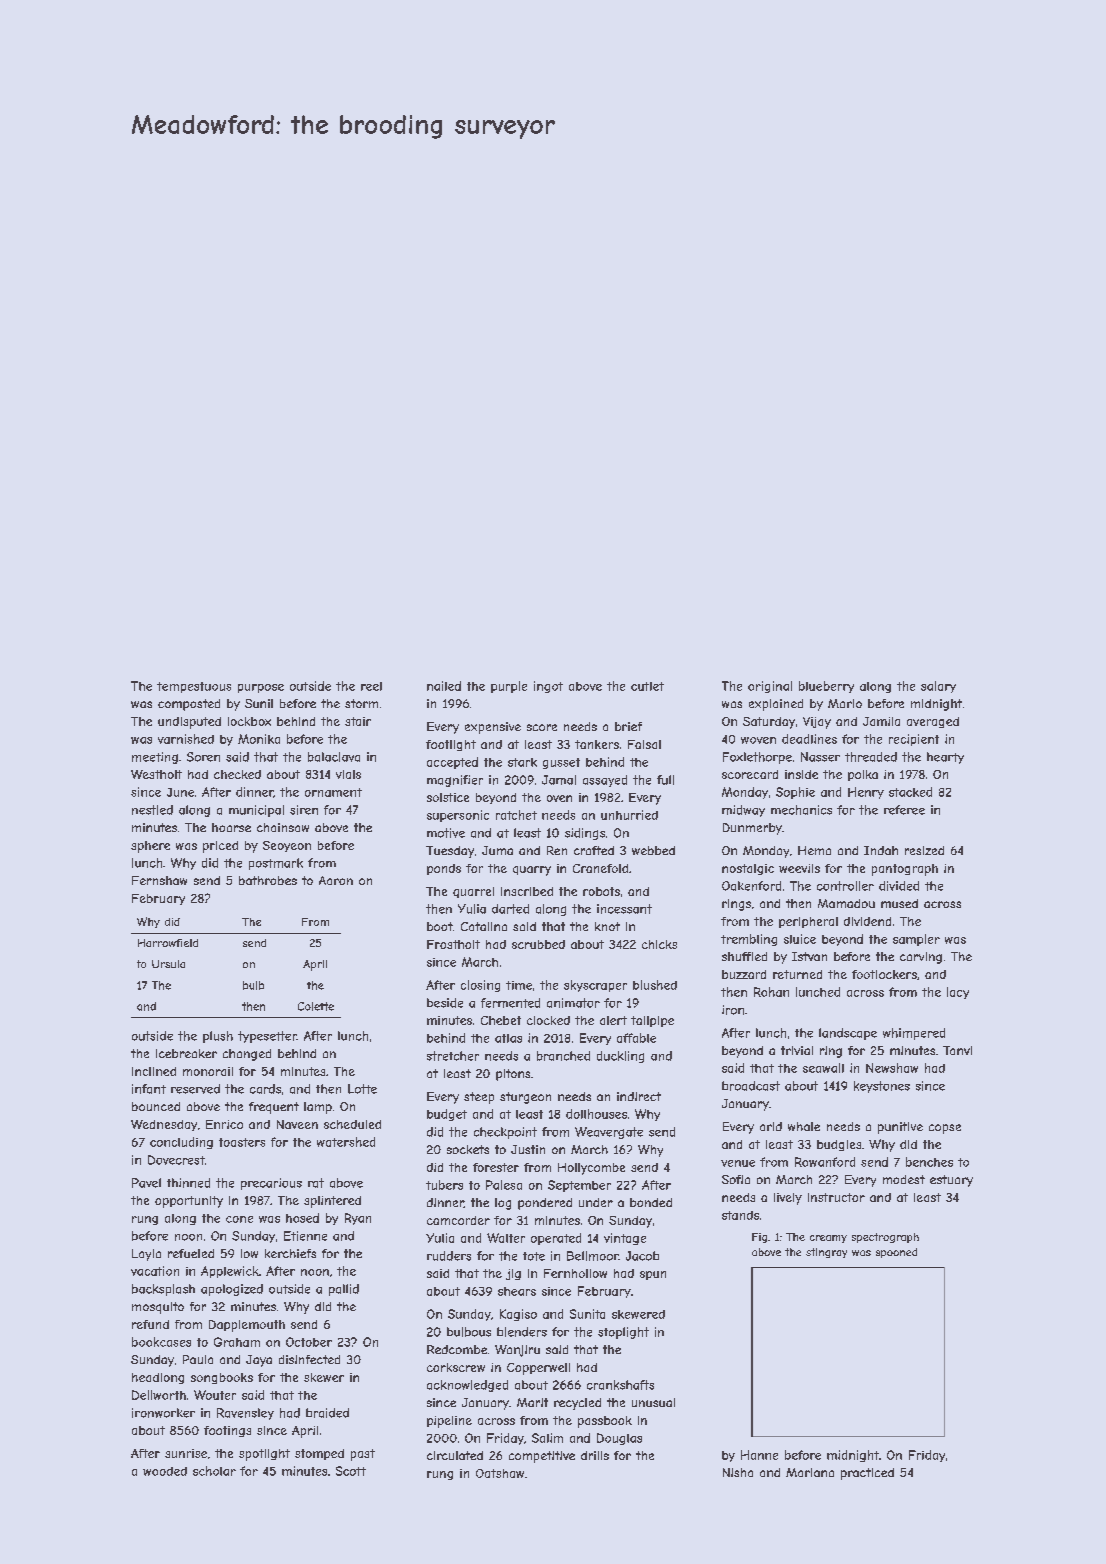 This screenshot has height=1564, width=1106. What do you see at coordinates (371, 686) in the screenshot?
I see `reel` at bounding box center [371, 686].
